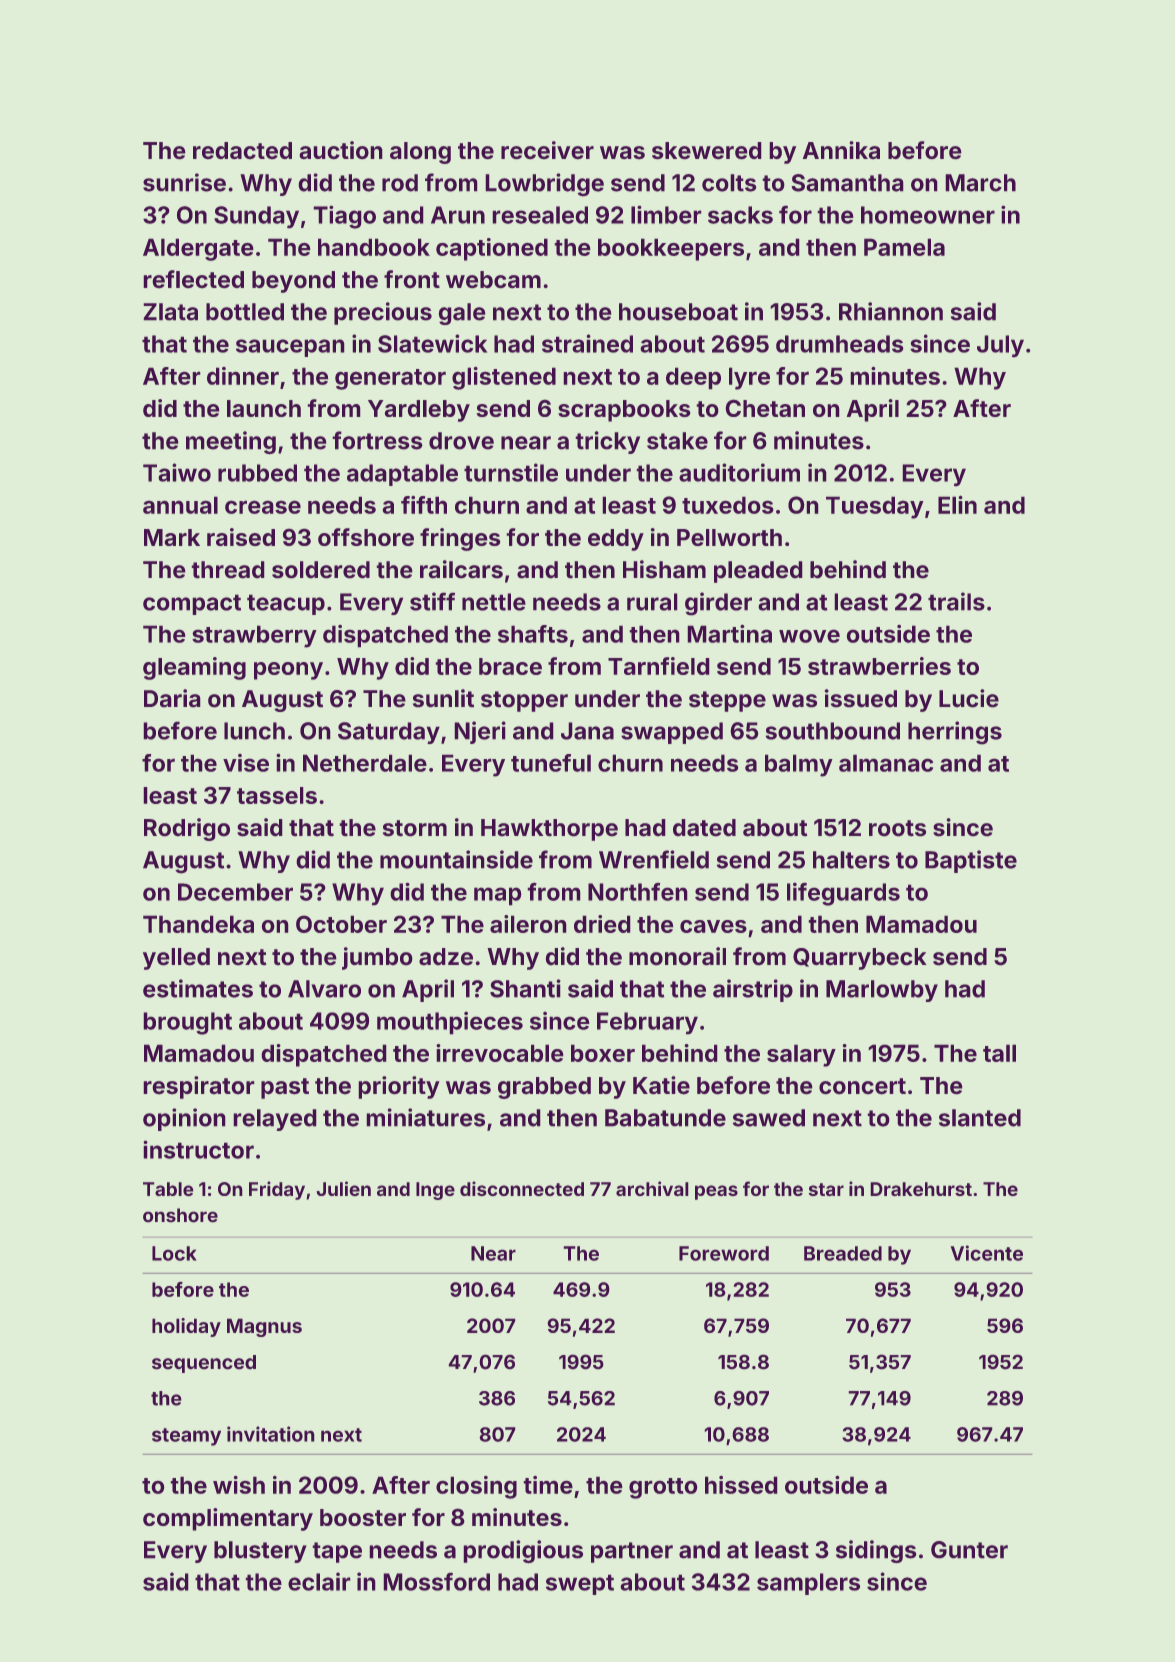 This screenshot has height=1662, width=1175. Describe the element at coordinates (476, 1487) in the screenshot. I see `closing` at that location.
